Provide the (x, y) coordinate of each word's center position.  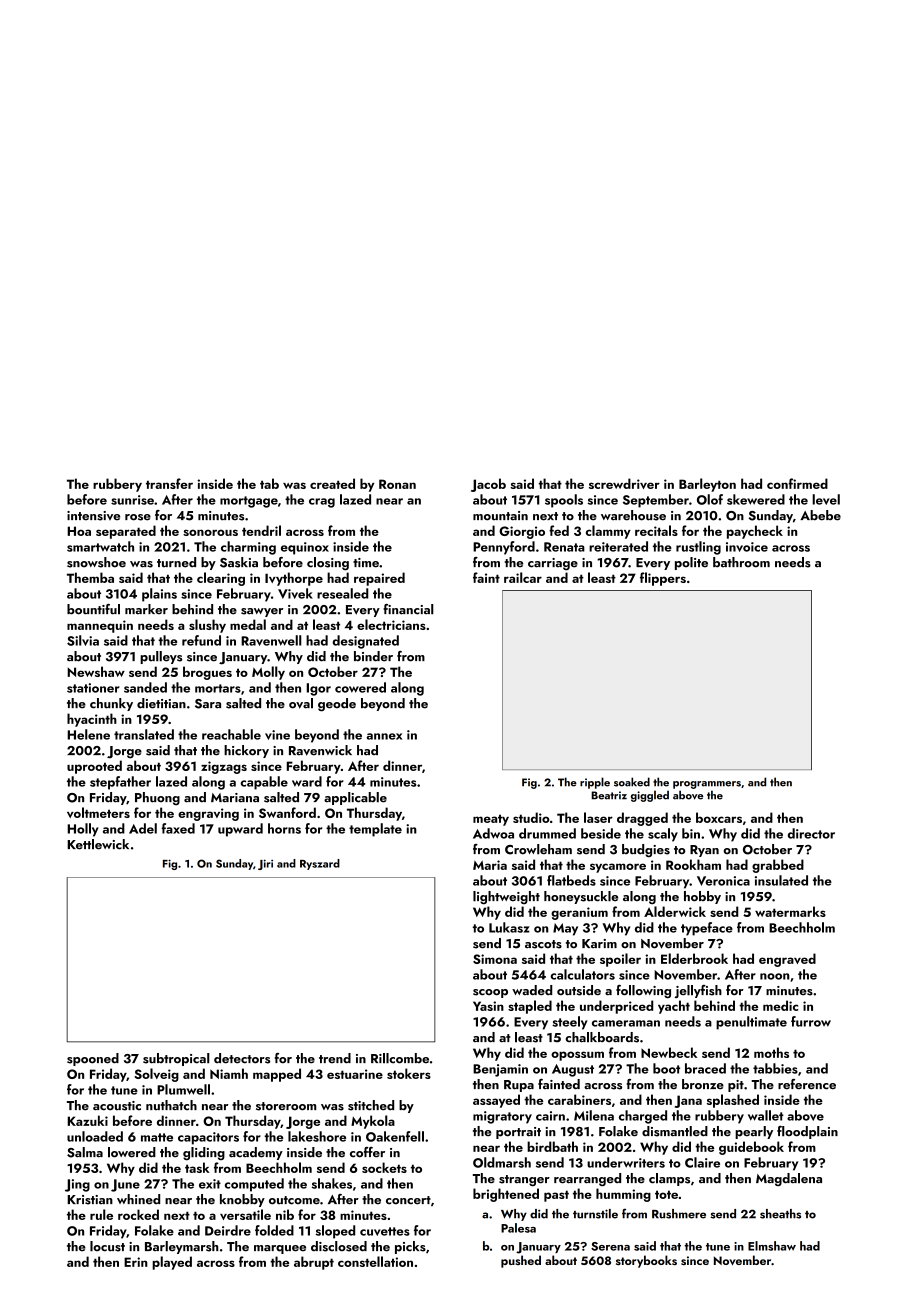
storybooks (646, 1261)
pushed (521, 1261)
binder (373, 656)
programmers (707, 785)
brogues (207, 673)
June (125, 1185)
